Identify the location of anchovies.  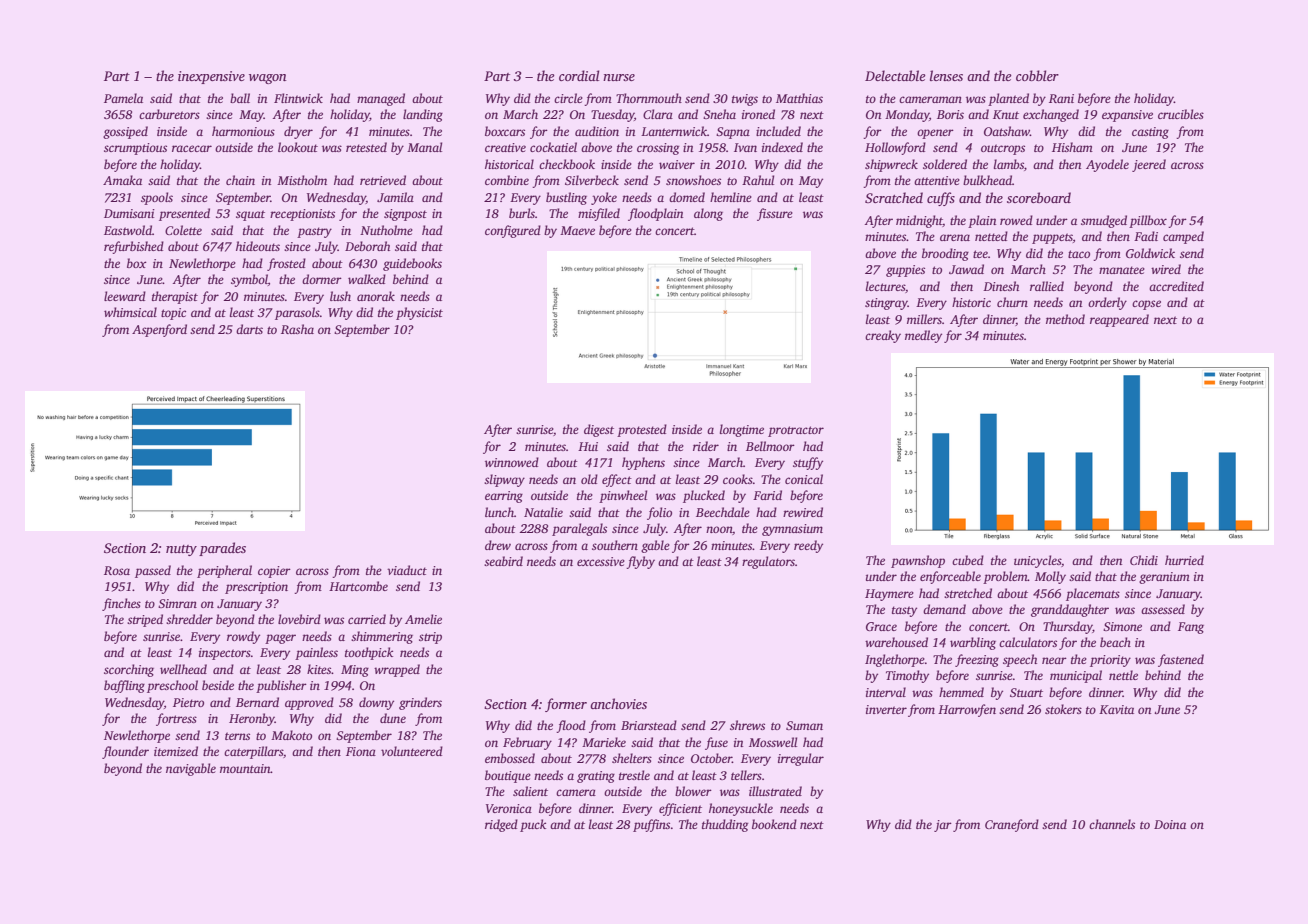
(618, 703).
